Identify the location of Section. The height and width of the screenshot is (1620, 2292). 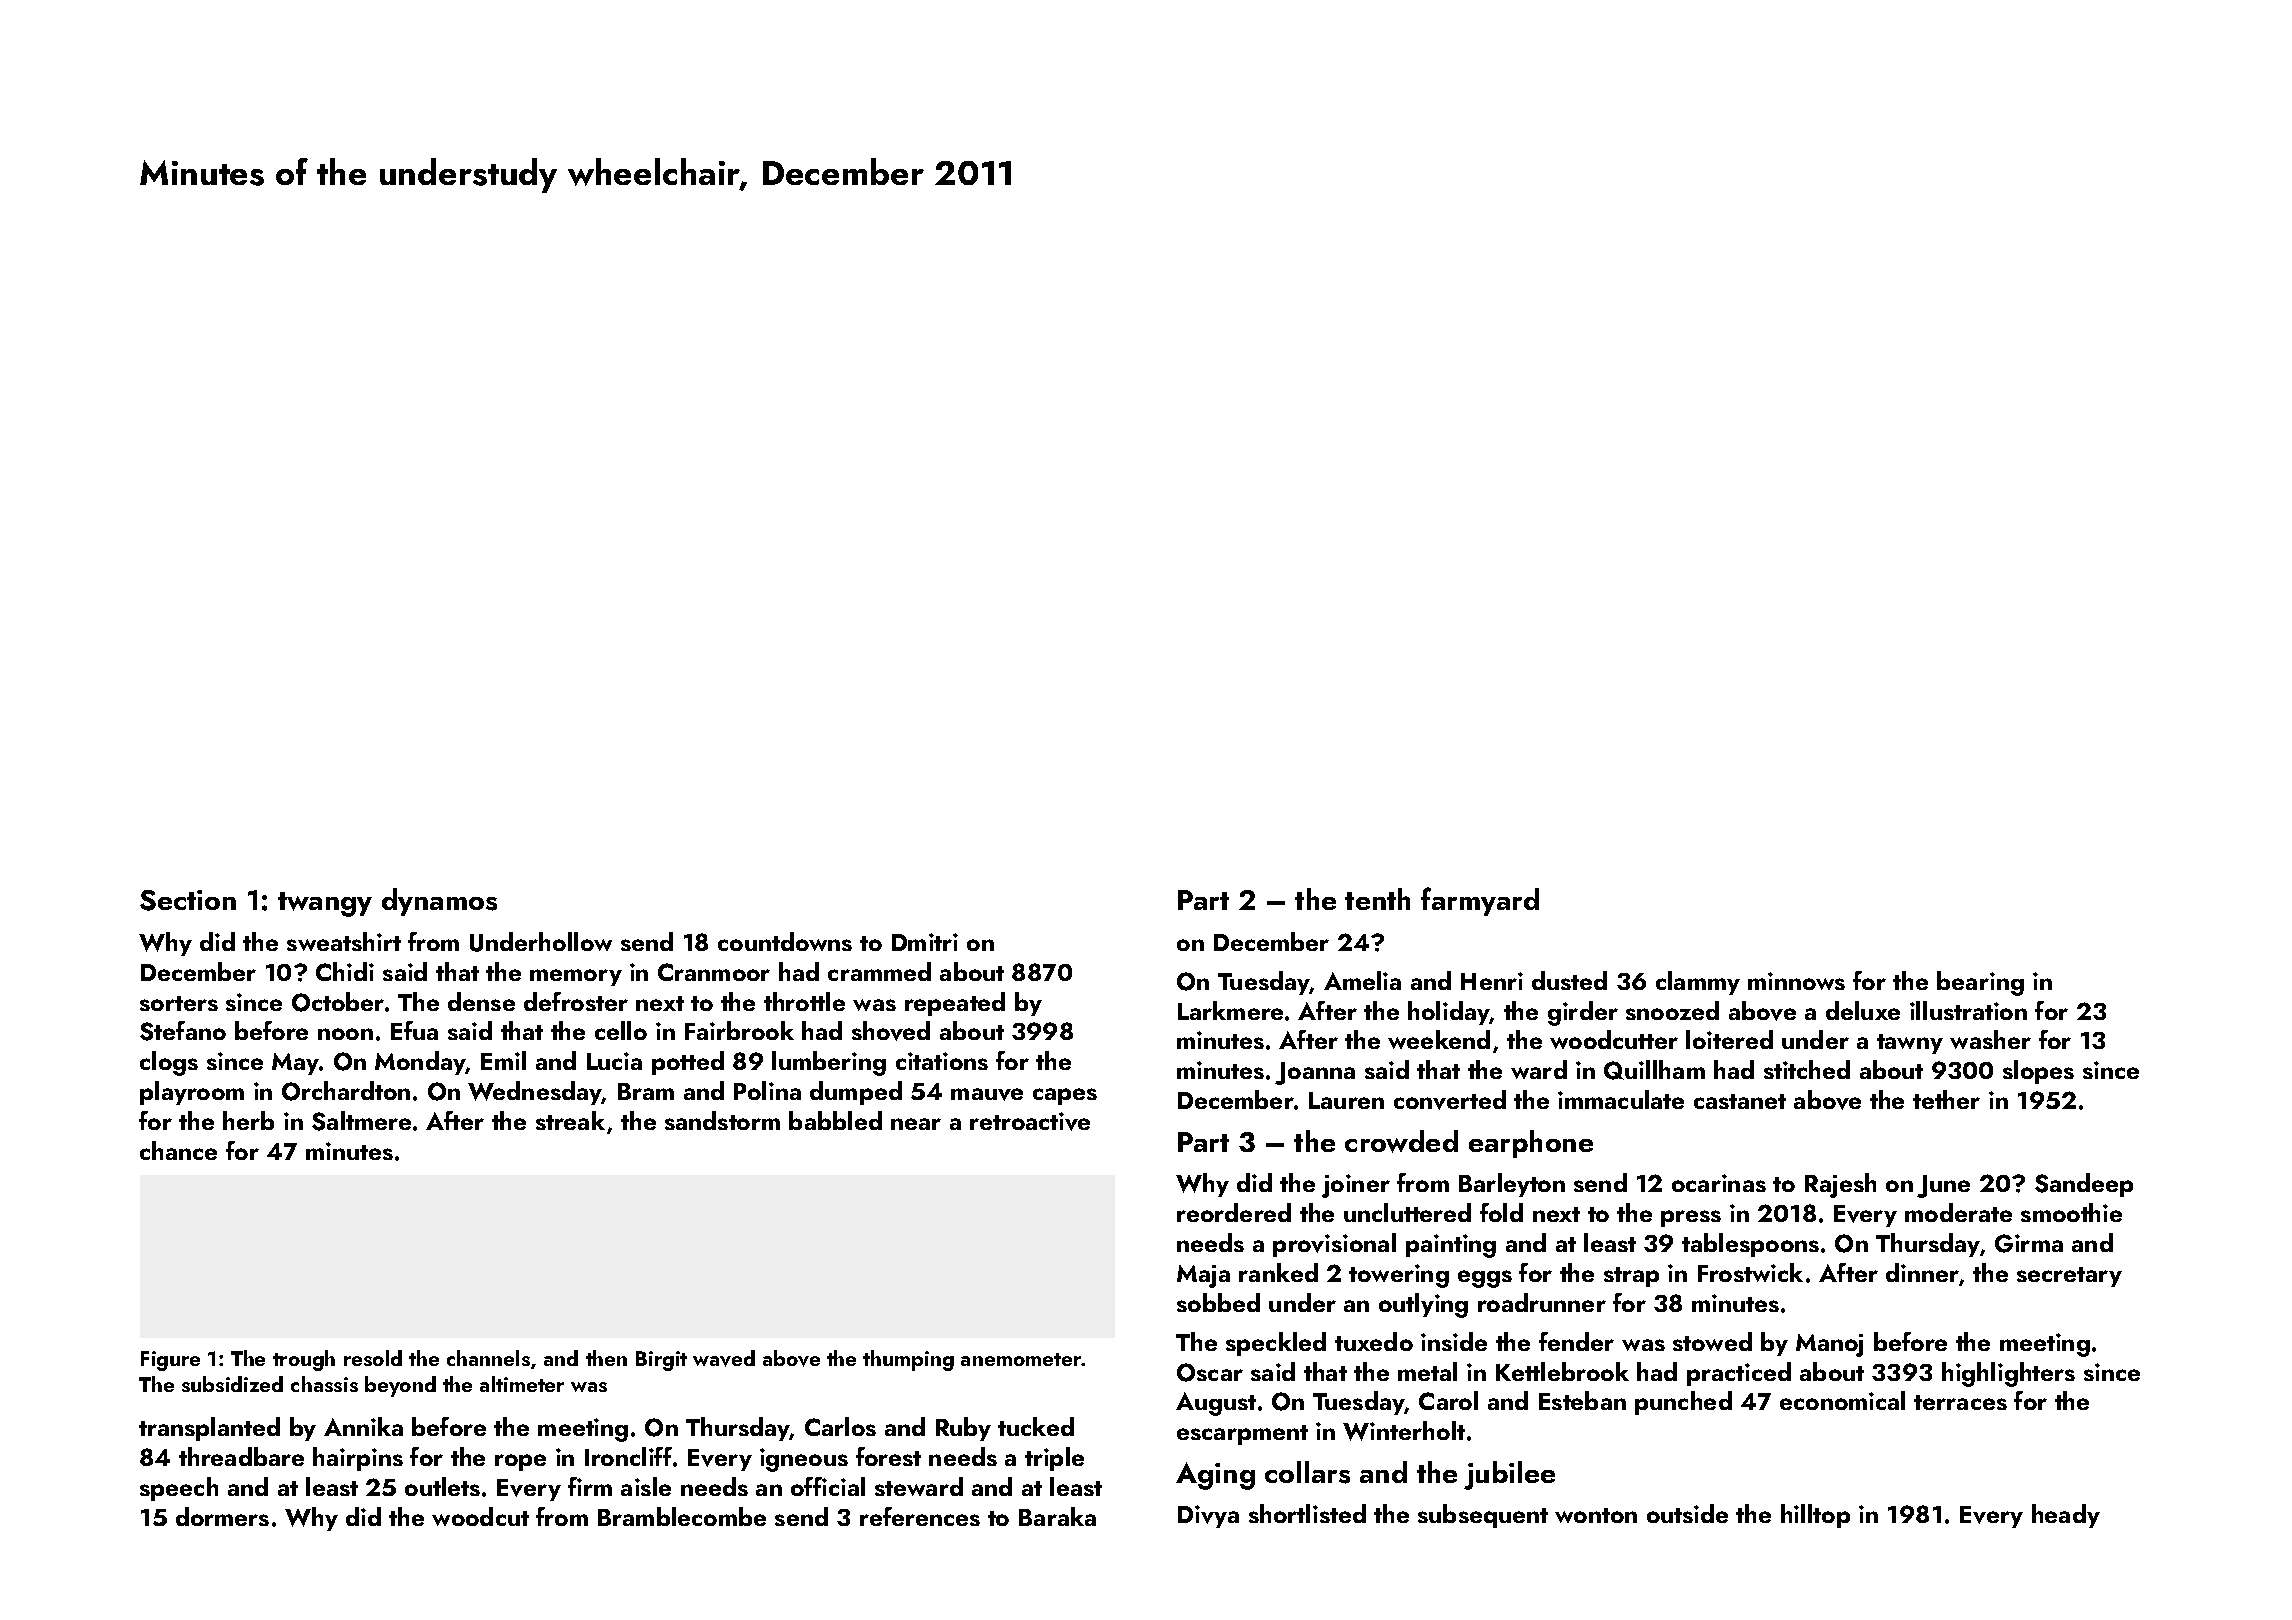
(188, 900).
